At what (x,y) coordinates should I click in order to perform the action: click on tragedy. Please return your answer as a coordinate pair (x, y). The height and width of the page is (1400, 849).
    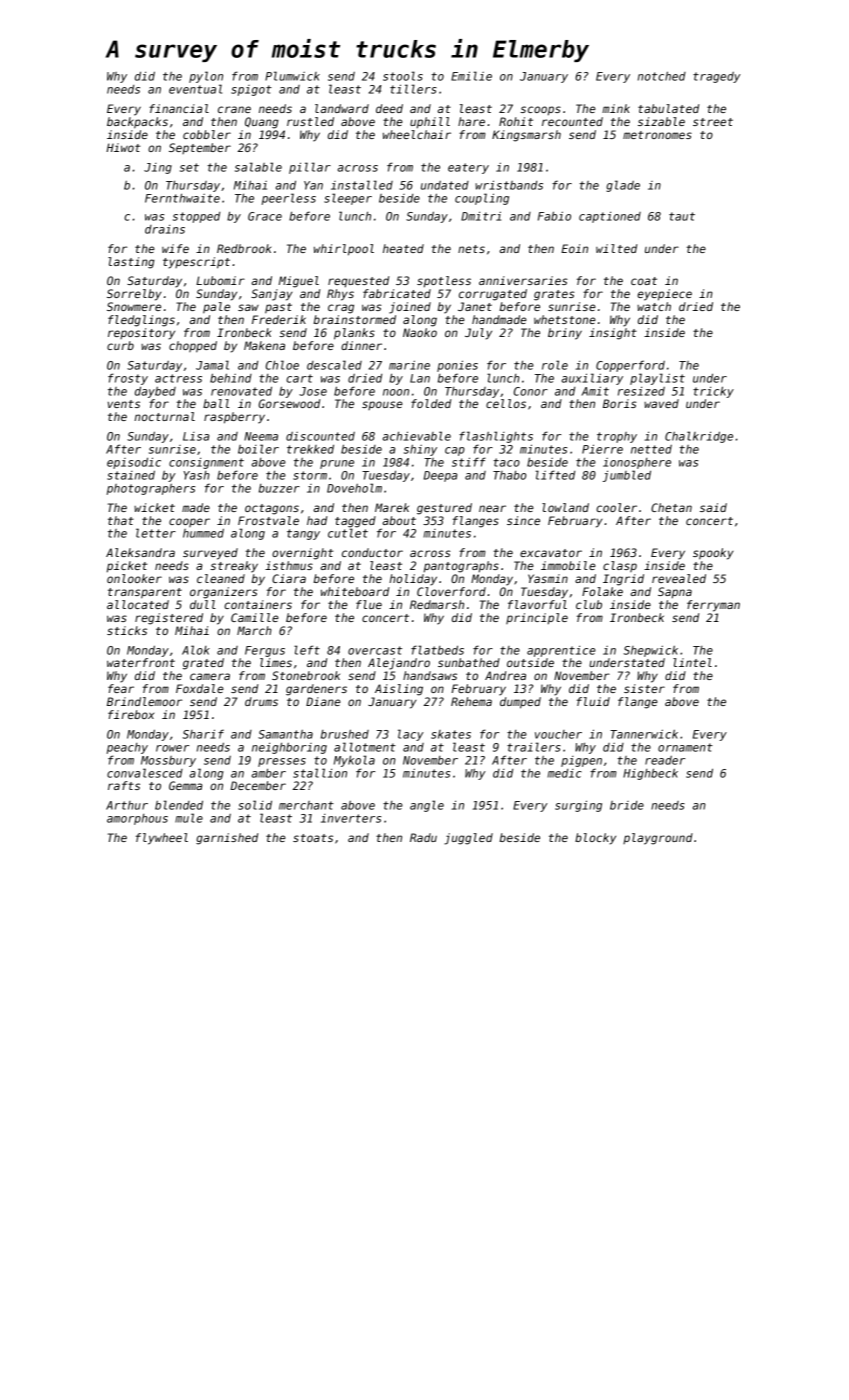
    Looking at the image, I should click on (716, 77).
